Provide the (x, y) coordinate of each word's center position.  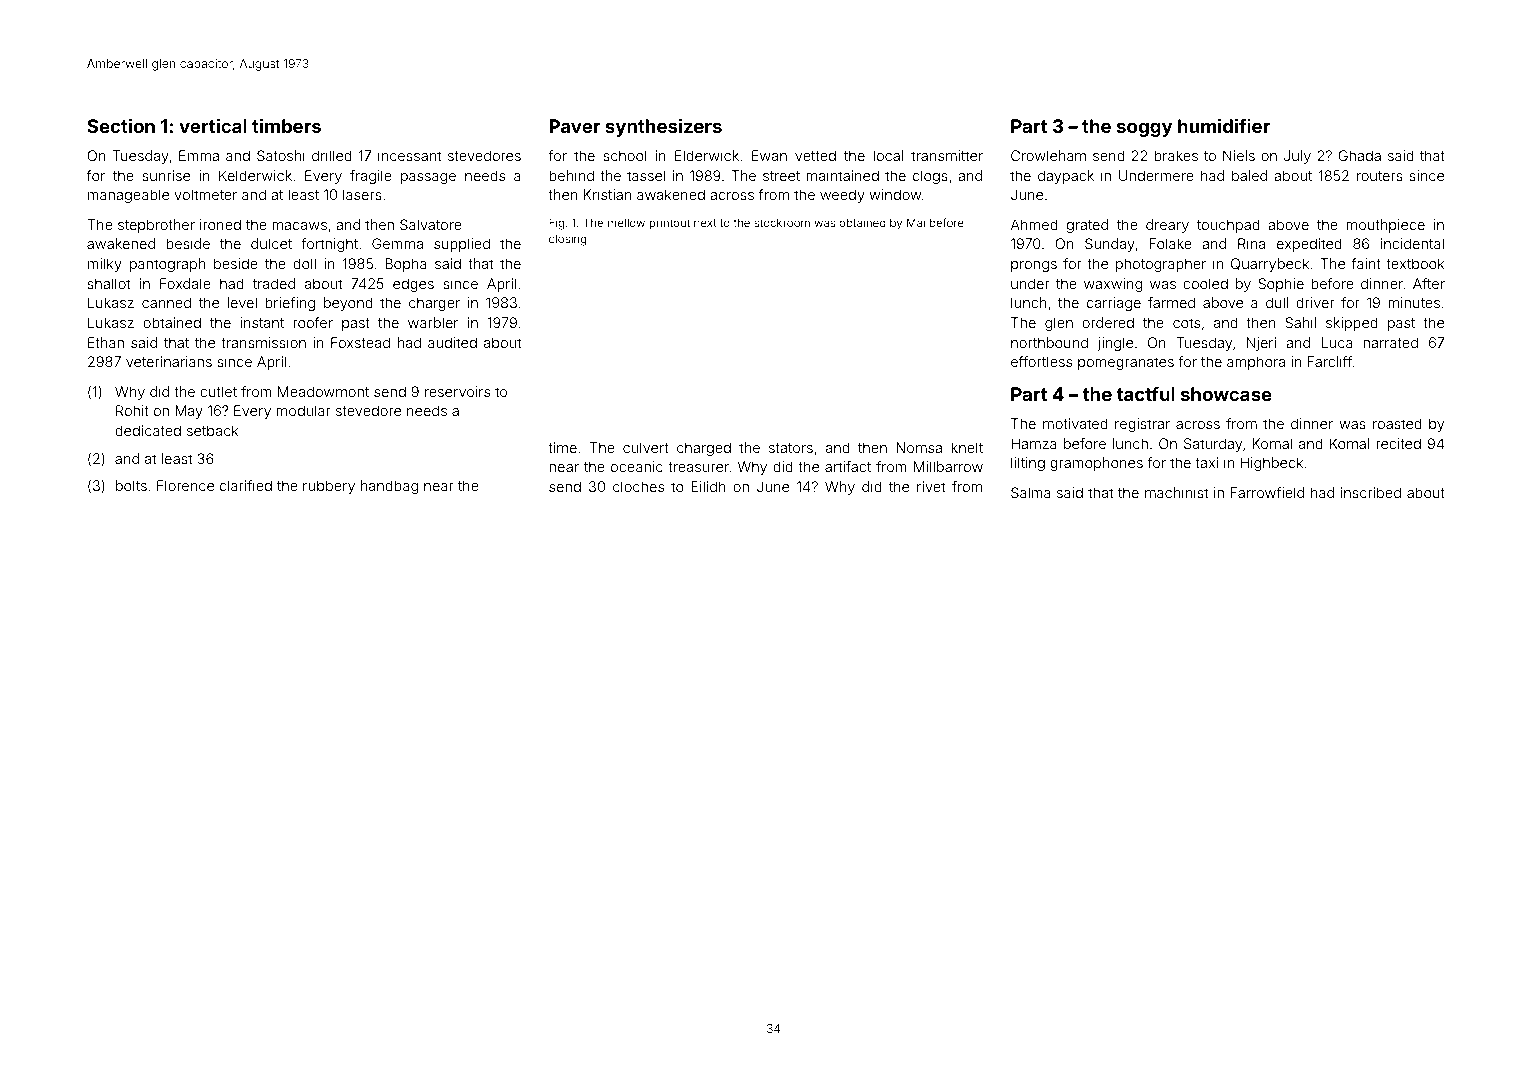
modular (303, 410)
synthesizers (663, 127)
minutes (1414, 302)
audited (452, 342)
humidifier (1224, 125)
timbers (286, 125)
